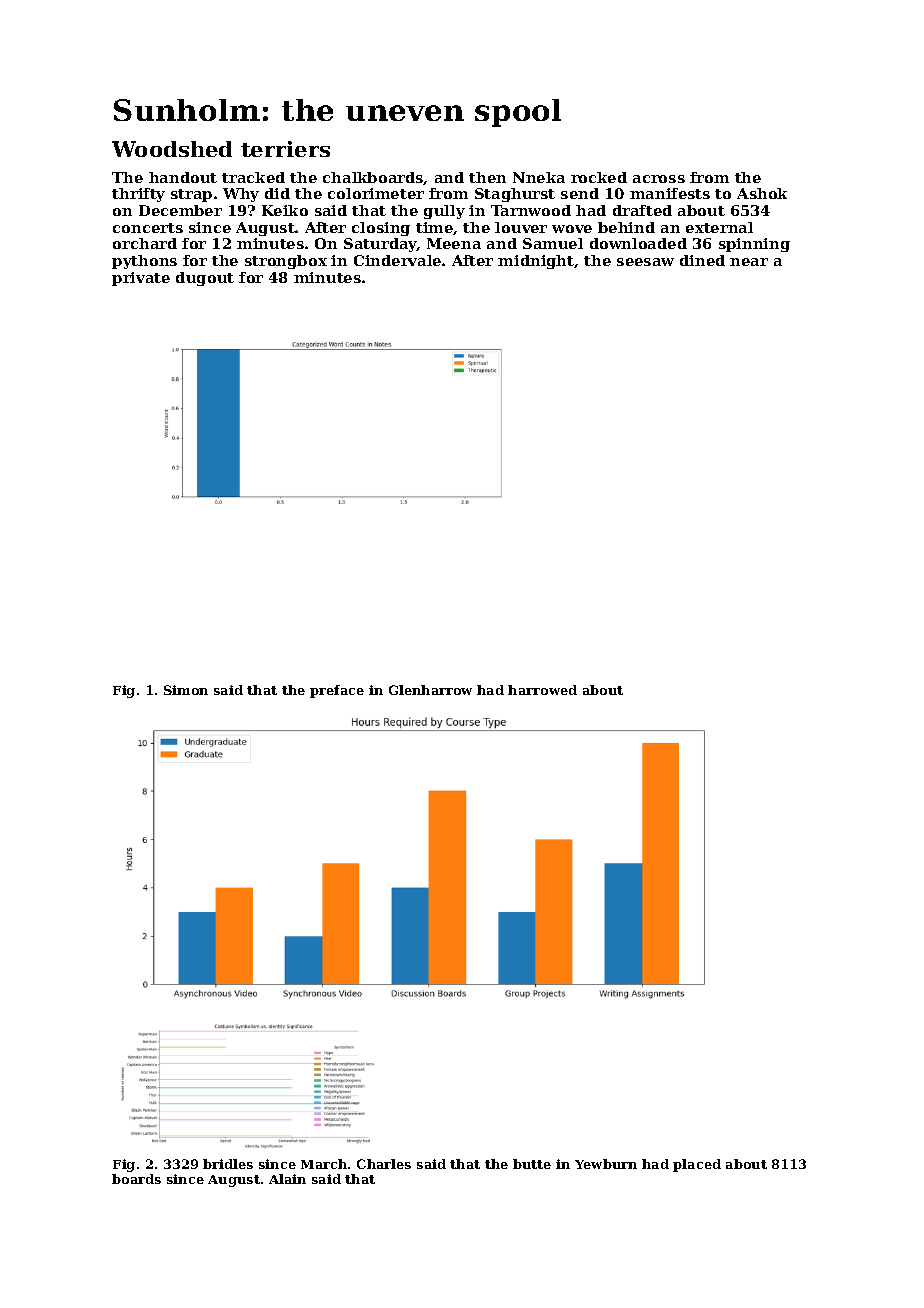 This screenshot has width=924, height=1308. Describe the element at coordinates (384, 1164) in the screenshot. I see `Charles` at that location.
